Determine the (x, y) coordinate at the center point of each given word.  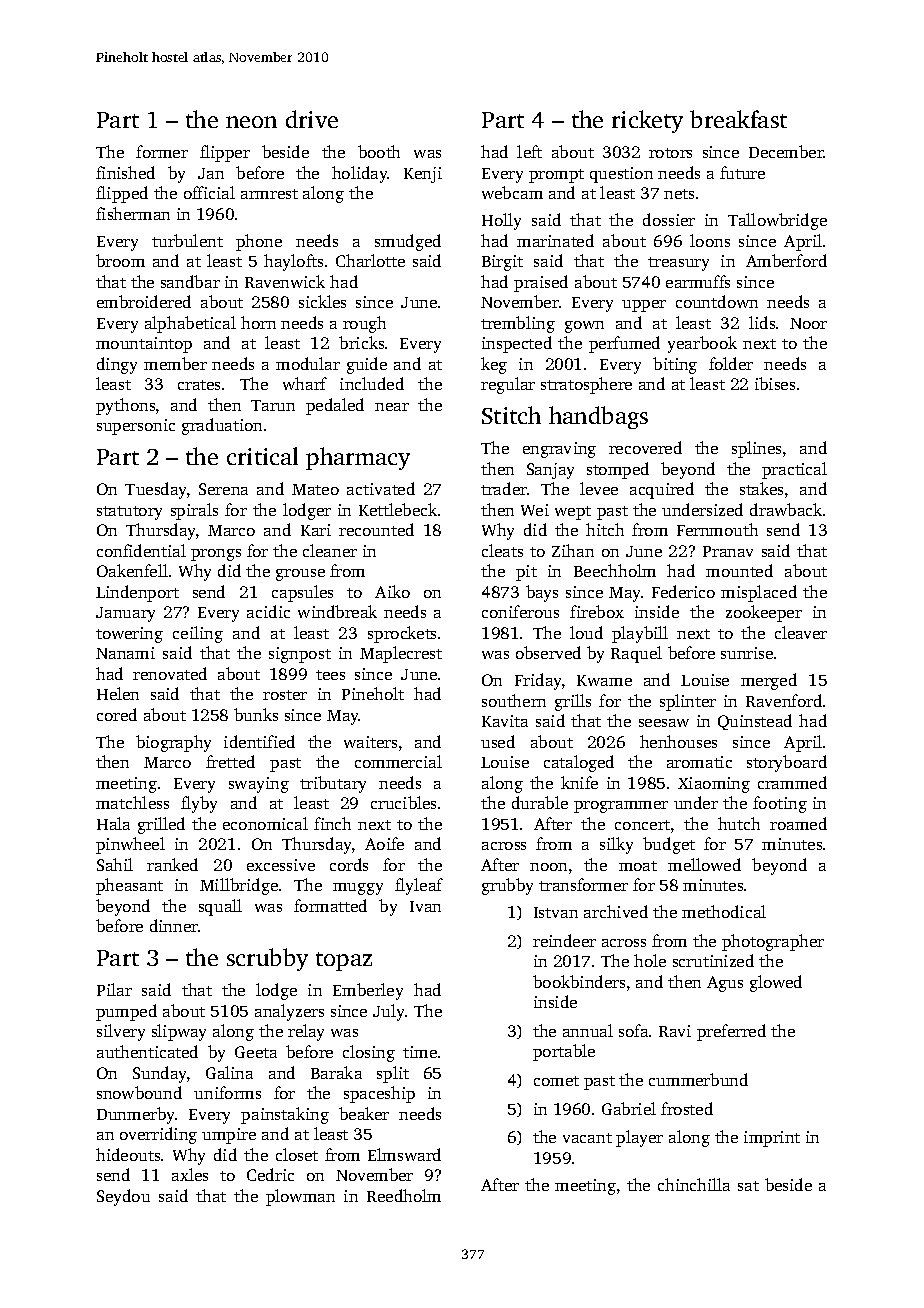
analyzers (289, 1012)
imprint (772, 1139)
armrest (269, 194)
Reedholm (404, 1195)
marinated (555, 240)
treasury (678, 264)
